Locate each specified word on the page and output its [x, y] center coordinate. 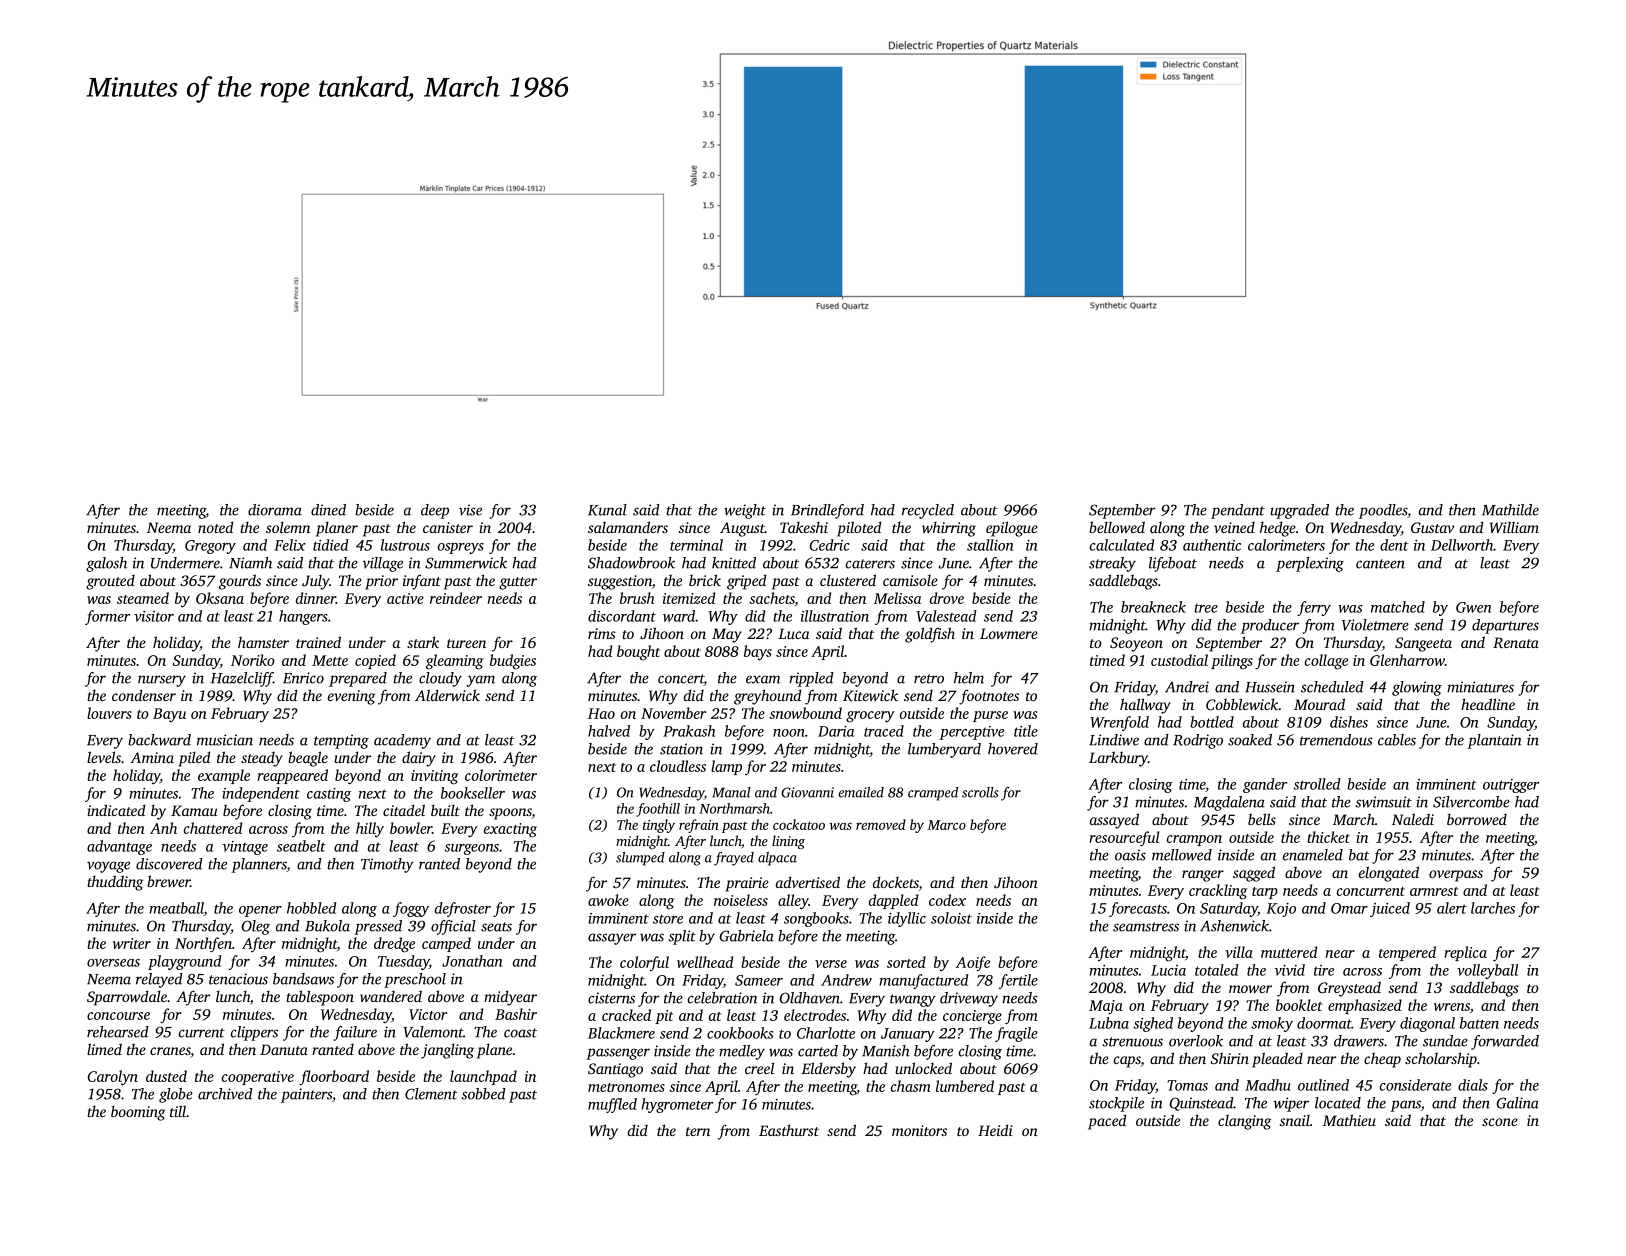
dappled [893, 901]
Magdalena [1229, 803]
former [107, 617]
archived [225, 1094]
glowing [1417, 688]
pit [664, 1017]
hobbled [312, 908]
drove [947, 598]
